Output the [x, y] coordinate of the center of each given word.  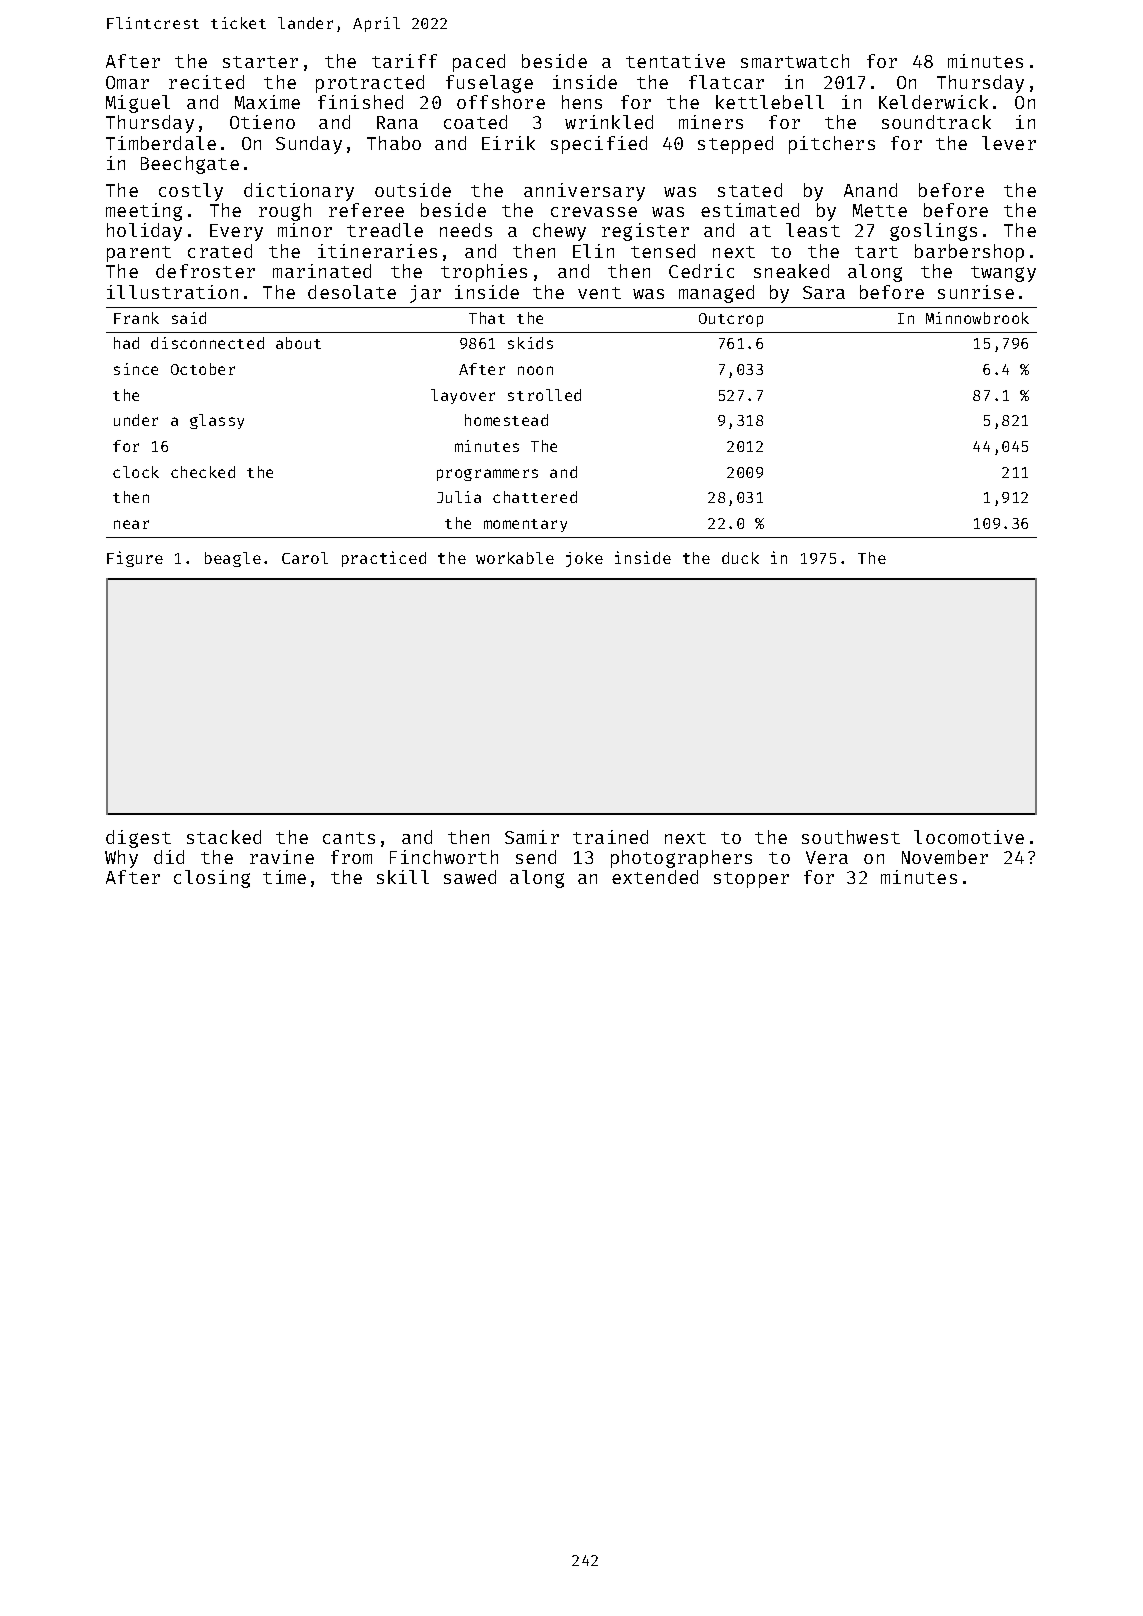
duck [740, 558]
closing [212, 879]
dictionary [299, 192]
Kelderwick [933, 102]
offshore [501, 102]
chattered [535, 497]
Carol [305, 558]
